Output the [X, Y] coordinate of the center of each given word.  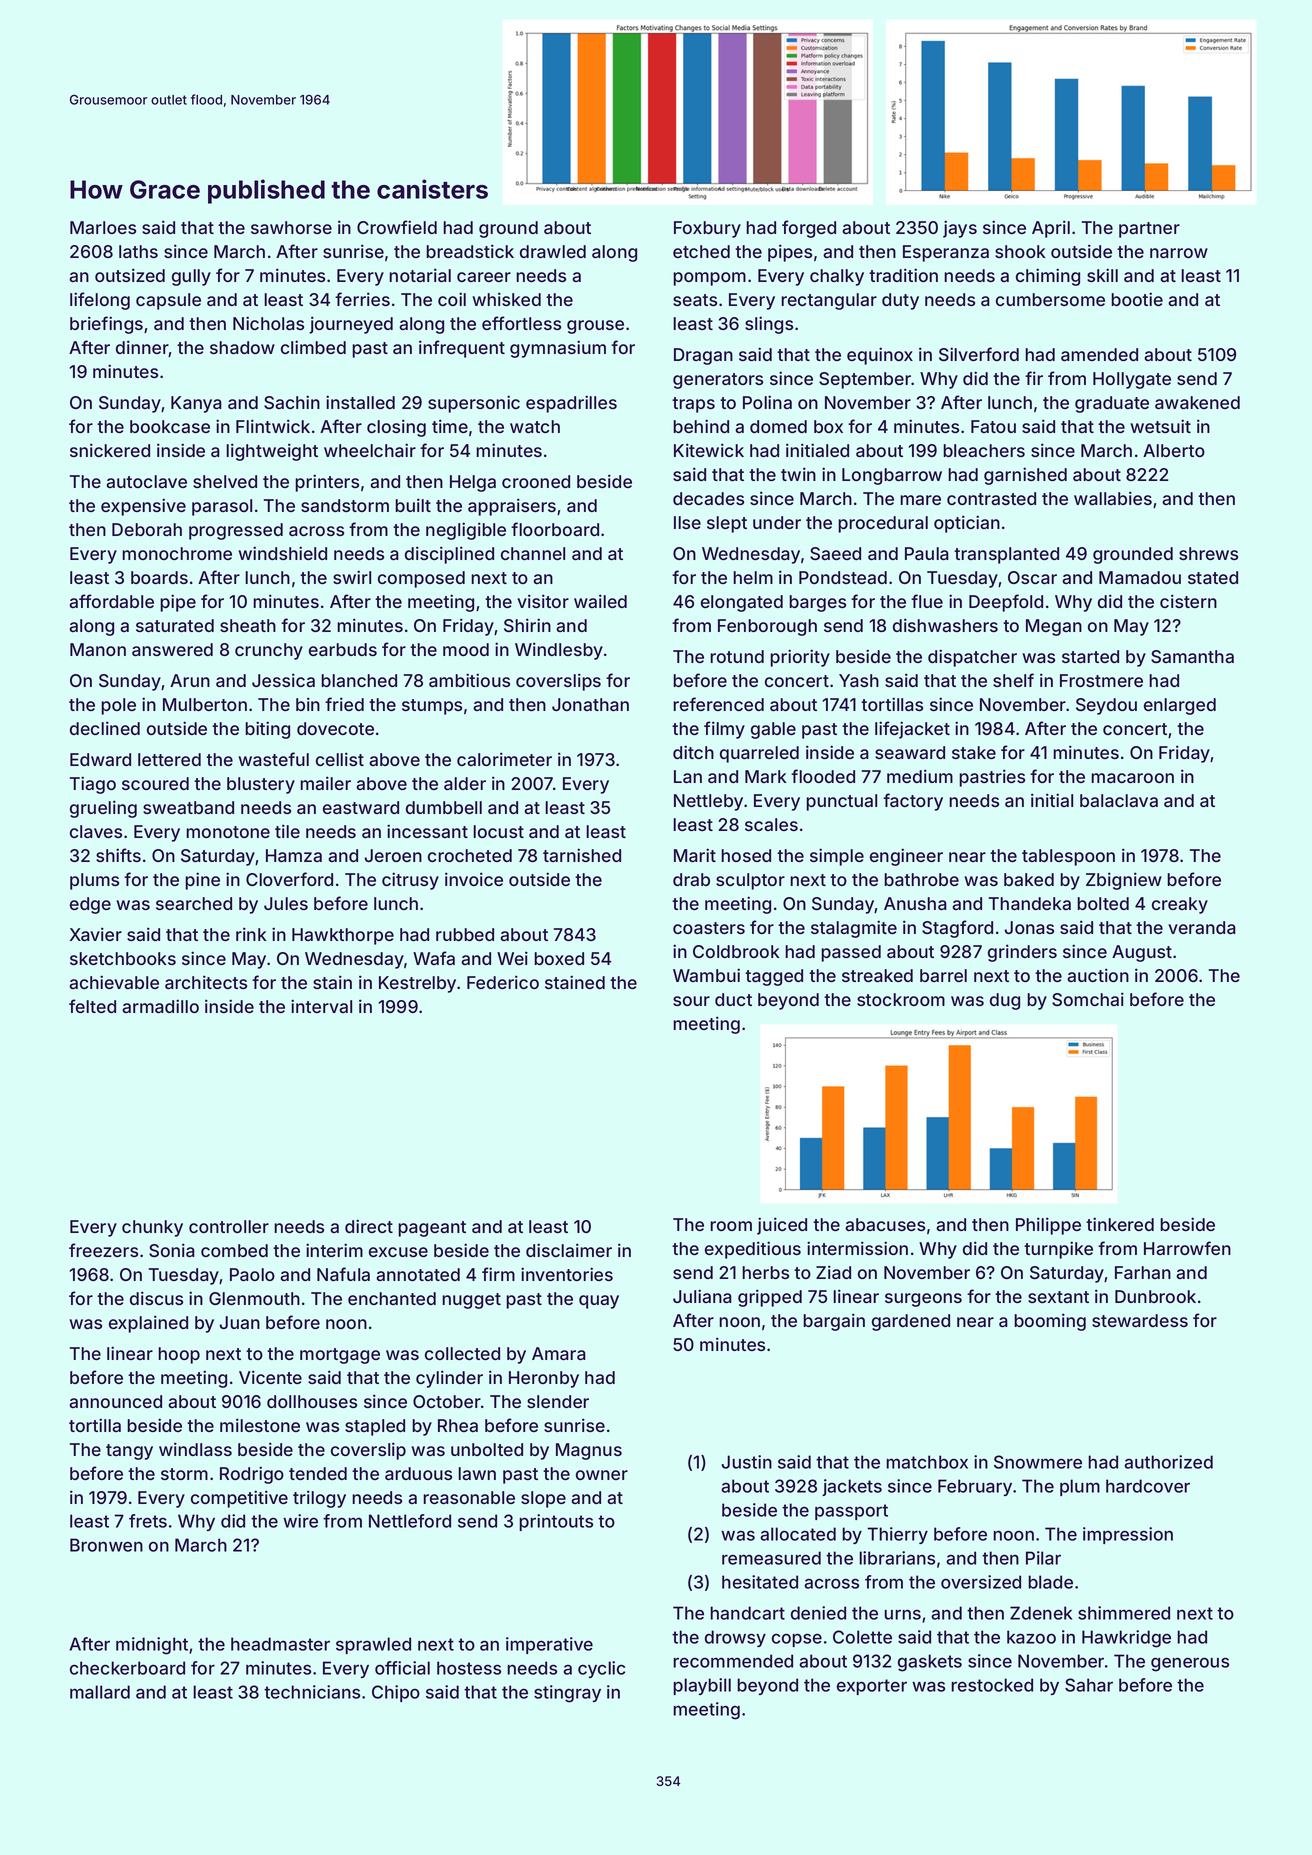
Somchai [1088, 999]
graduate [1112, 404]
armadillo [160, 1006]
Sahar [1089, 1685]
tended [318, 1473]
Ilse [687, 522]
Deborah [147, 529]
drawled [553, 251]
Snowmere [1038, 1462]
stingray [567, 1694]
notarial [420, 275]
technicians [312, 1692]
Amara [559, 1353]
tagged [774, 977]
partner [1149, 230]
